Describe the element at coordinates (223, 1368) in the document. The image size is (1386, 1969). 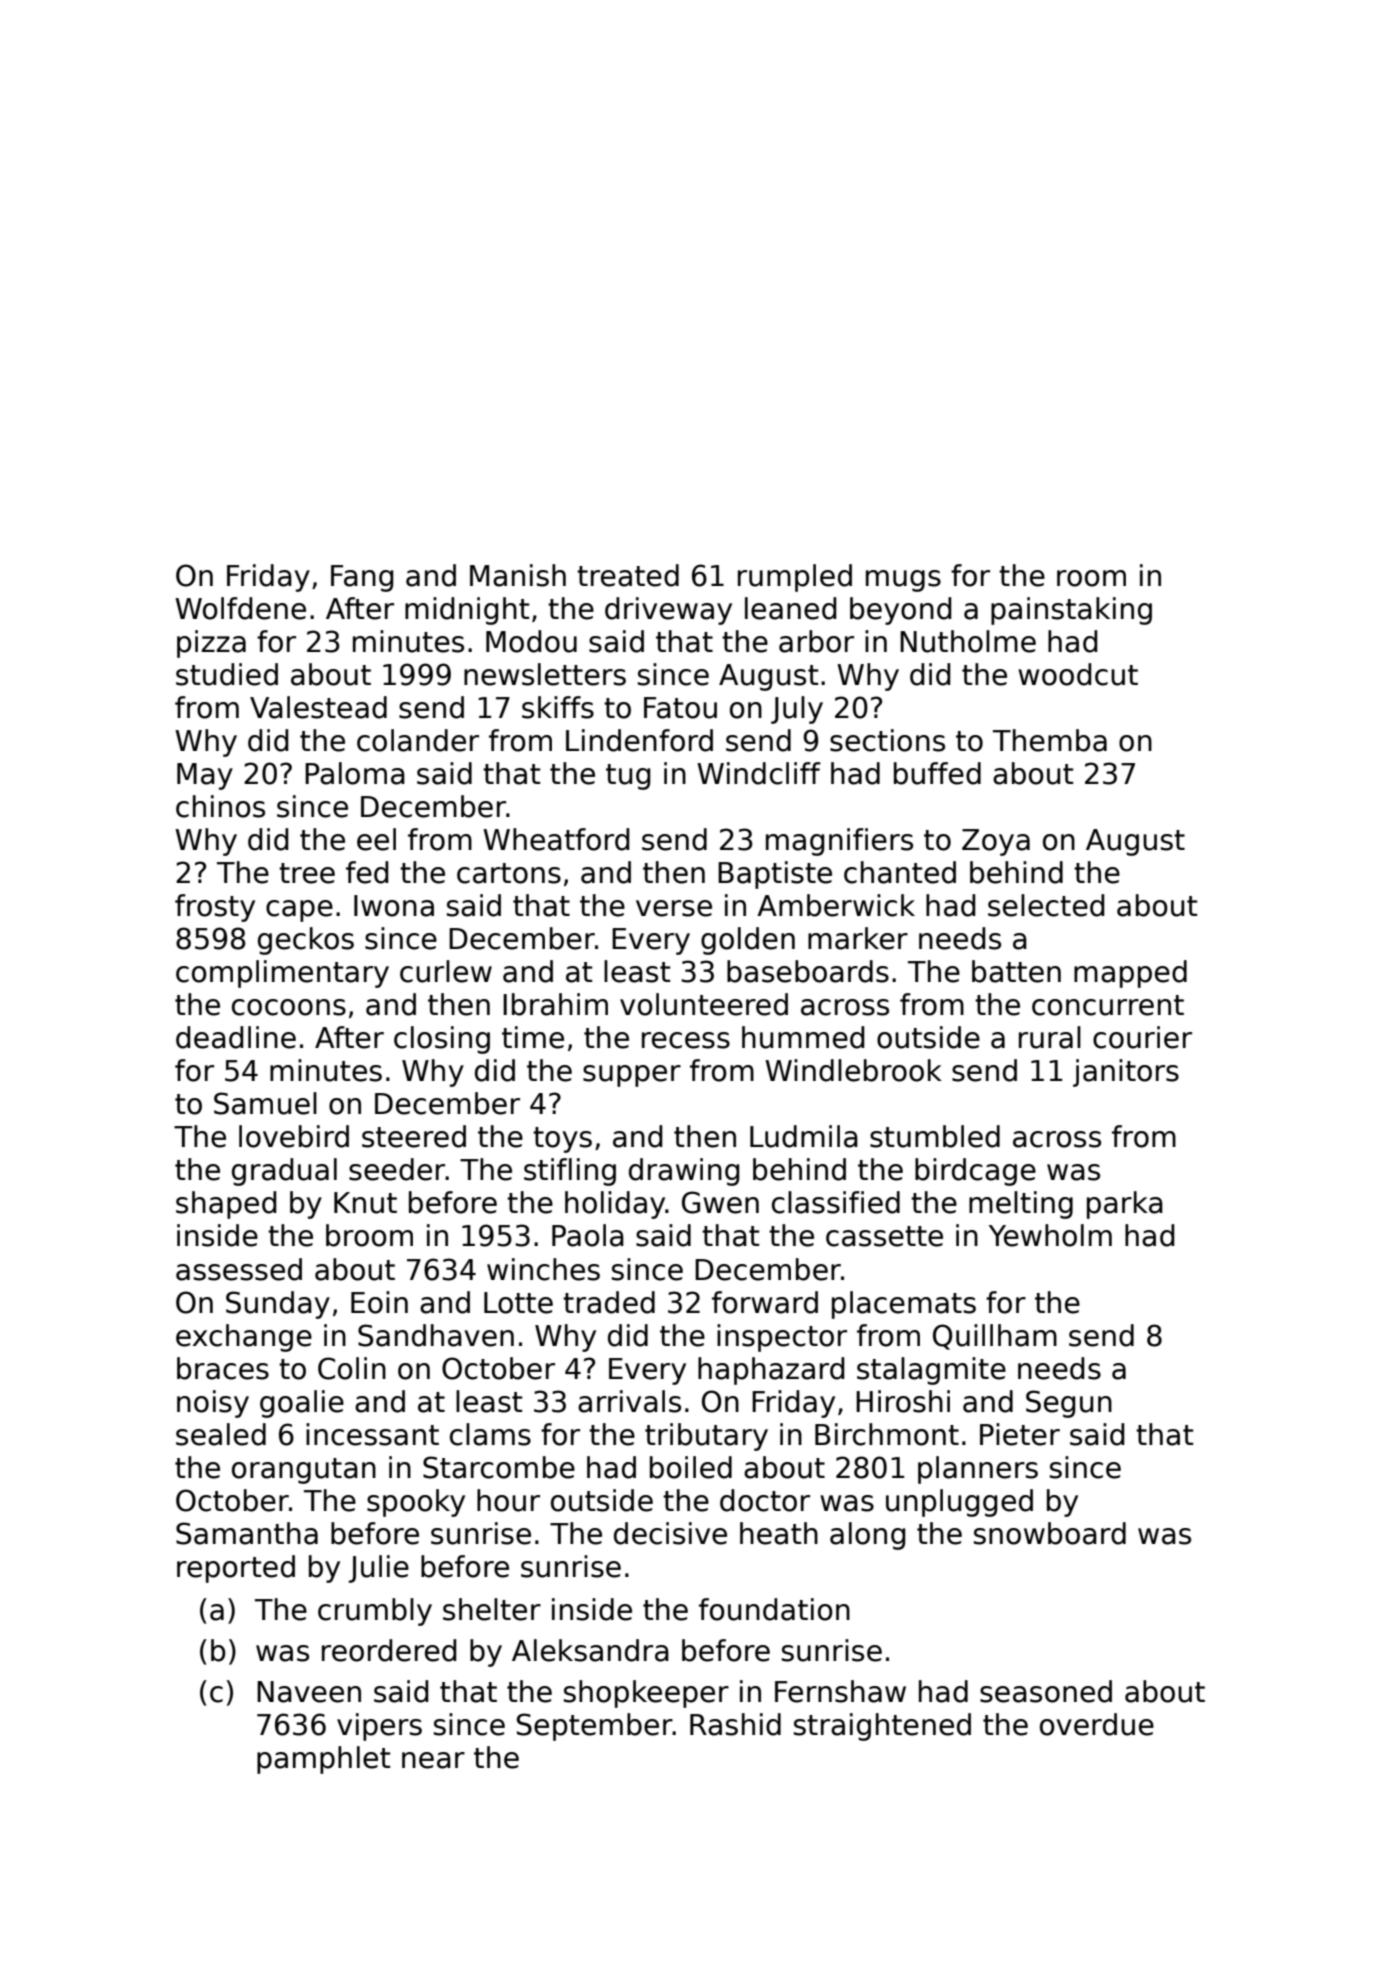
I see `braces` at that location.
